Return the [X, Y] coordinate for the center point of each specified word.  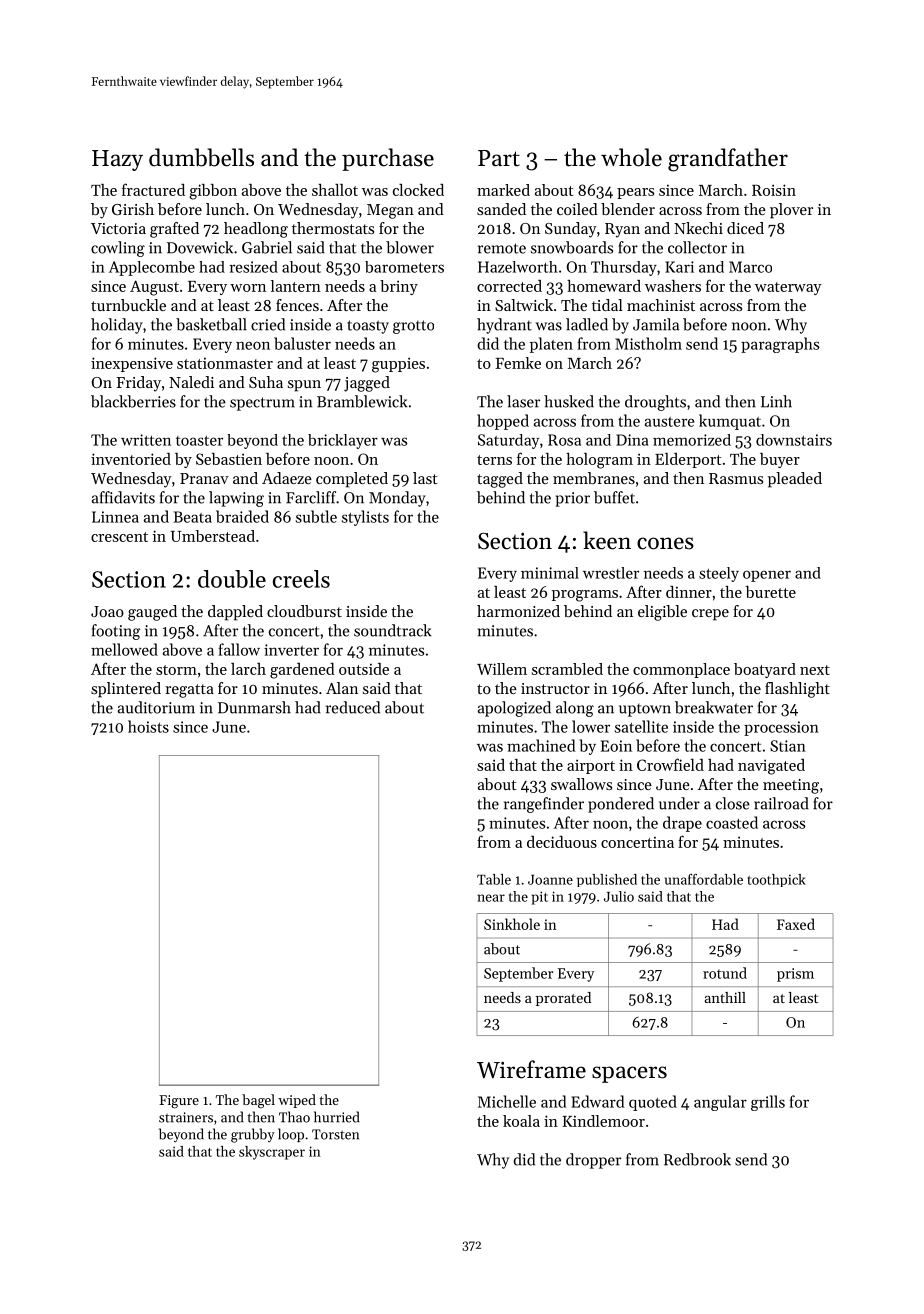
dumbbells [201, 157]
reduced [353, 707]
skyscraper [272, 1153]
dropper [593, 1161]
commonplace [681, 670]
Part [499, 158]
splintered [126, 690]
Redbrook [697, 1159]
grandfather [728, 160]
